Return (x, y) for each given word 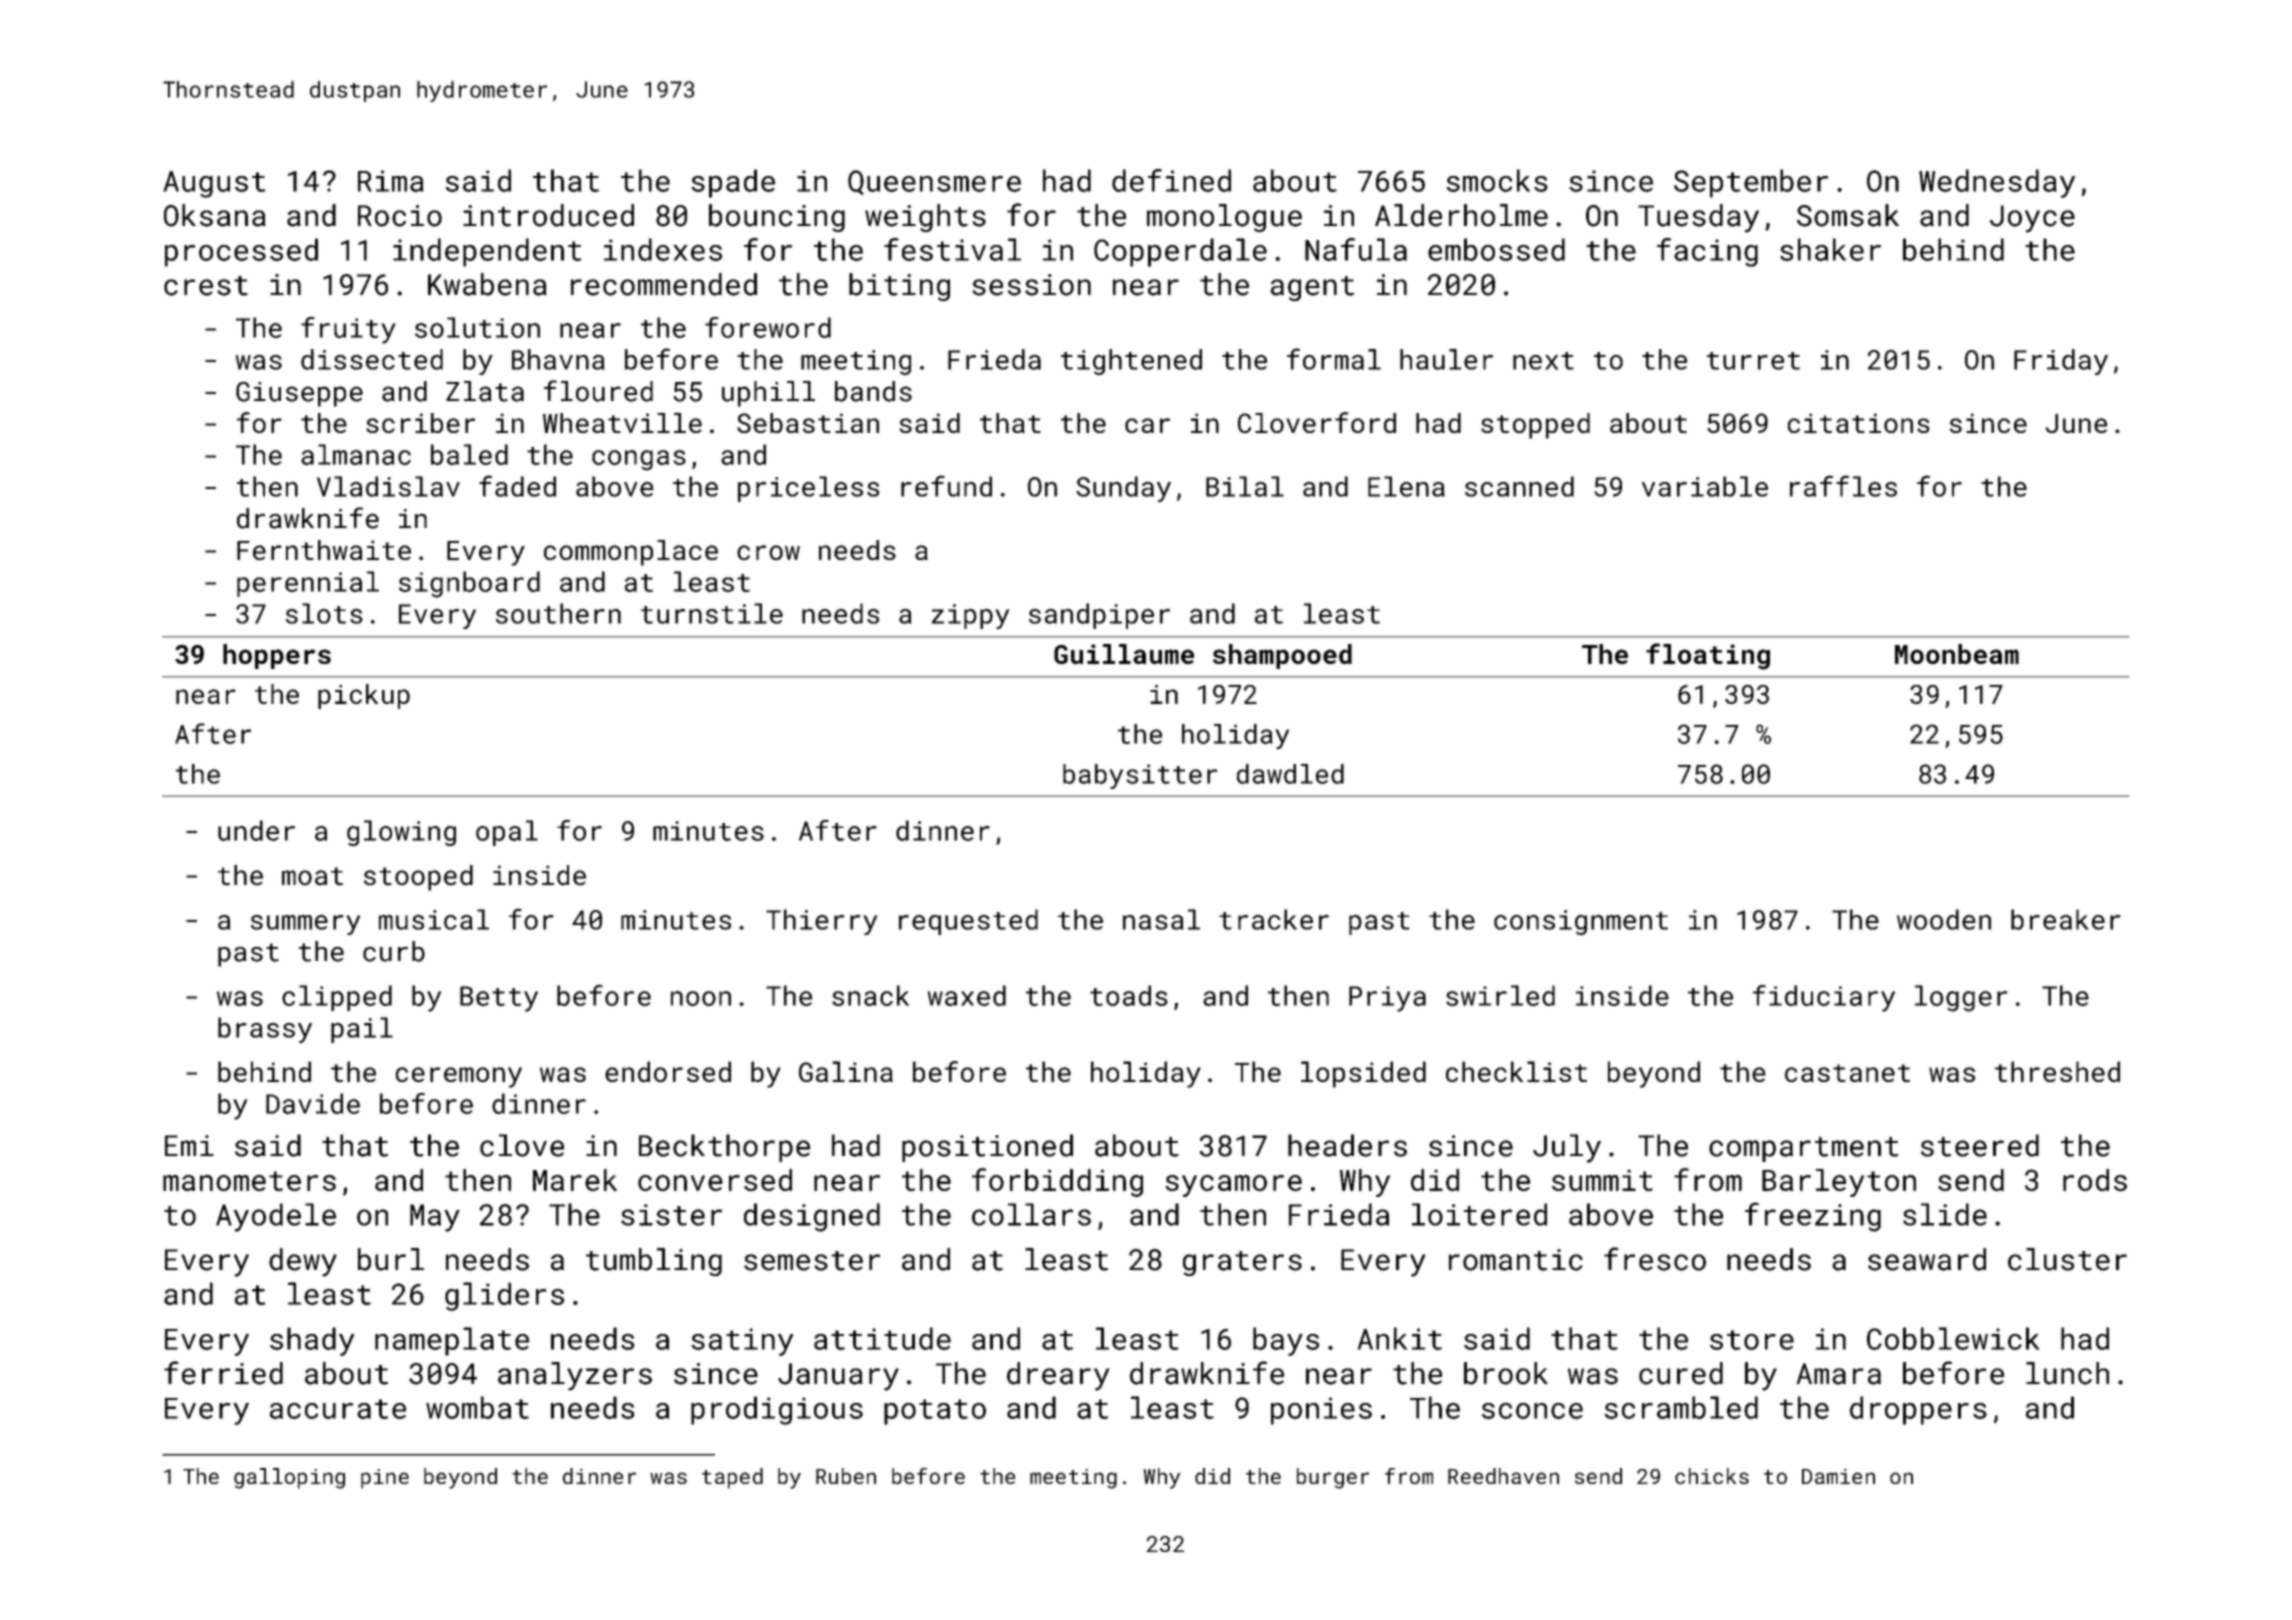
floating (1708, 656)
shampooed (1282, 656)
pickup (364, 696)
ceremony (458, 1077)
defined (1171, 180)
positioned (987, 1148)
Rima (391, 181)
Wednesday (1997, 183)
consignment (1581, 922)
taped (732, 1478)
